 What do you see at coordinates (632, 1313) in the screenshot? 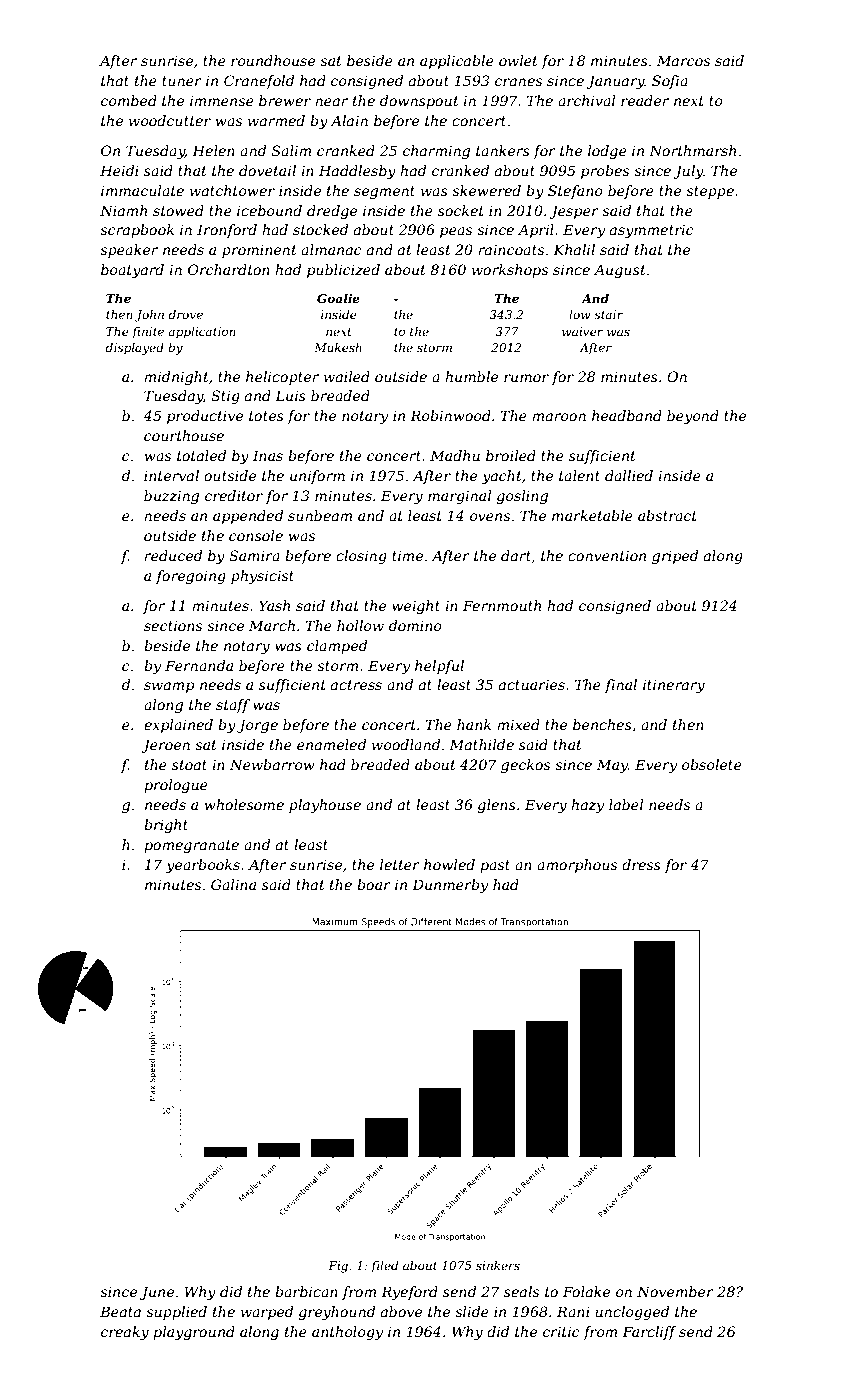
I see `unclogged` at bounding box center [632, 1313].
